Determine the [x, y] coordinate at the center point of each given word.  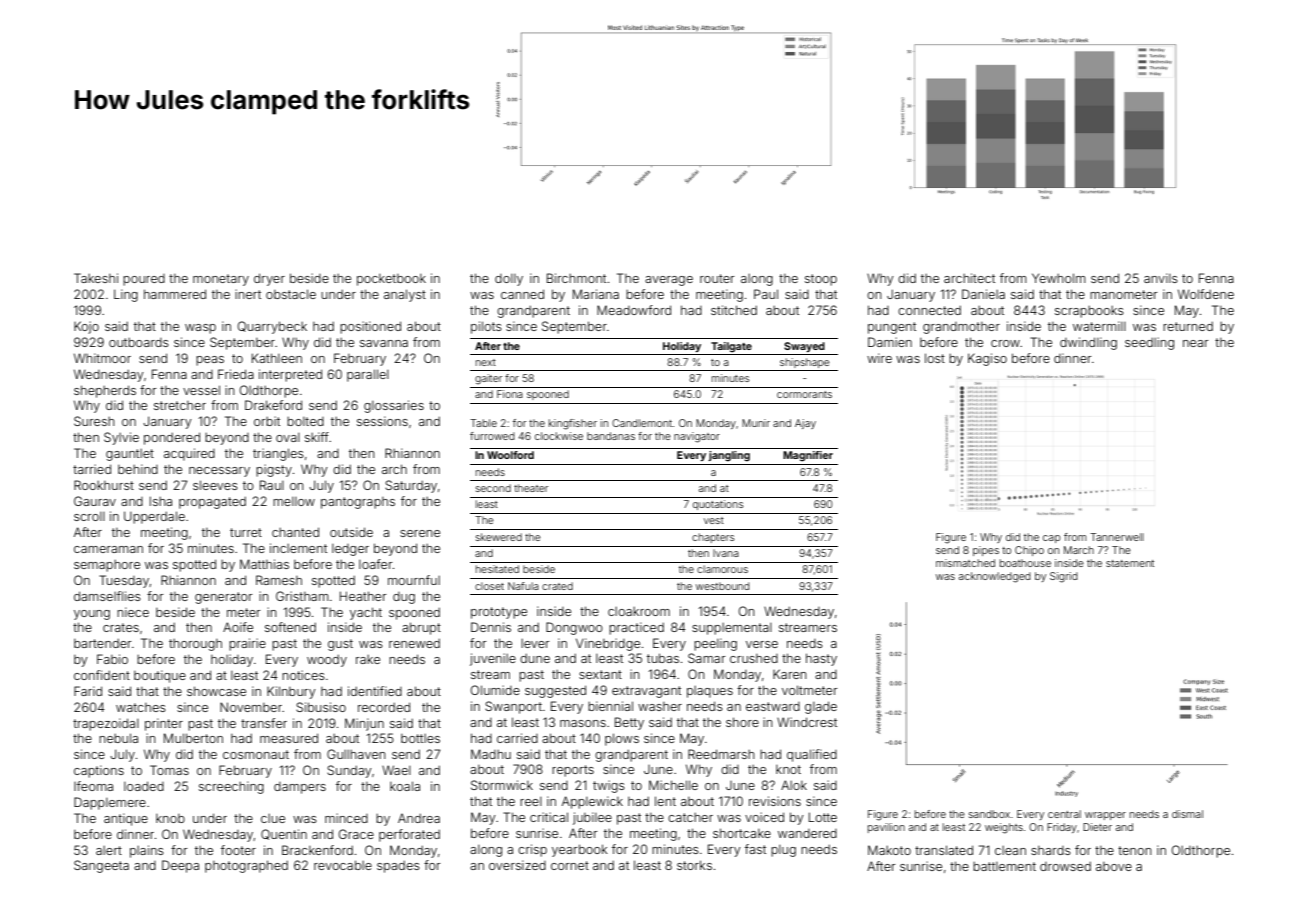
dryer [269, 279]
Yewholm [1059, 278]
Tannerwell [1117, 537]
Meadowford [634, 310]
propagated [212, 502]
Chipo [1029, 551]
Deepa [180, 866]
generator [224, 598]
